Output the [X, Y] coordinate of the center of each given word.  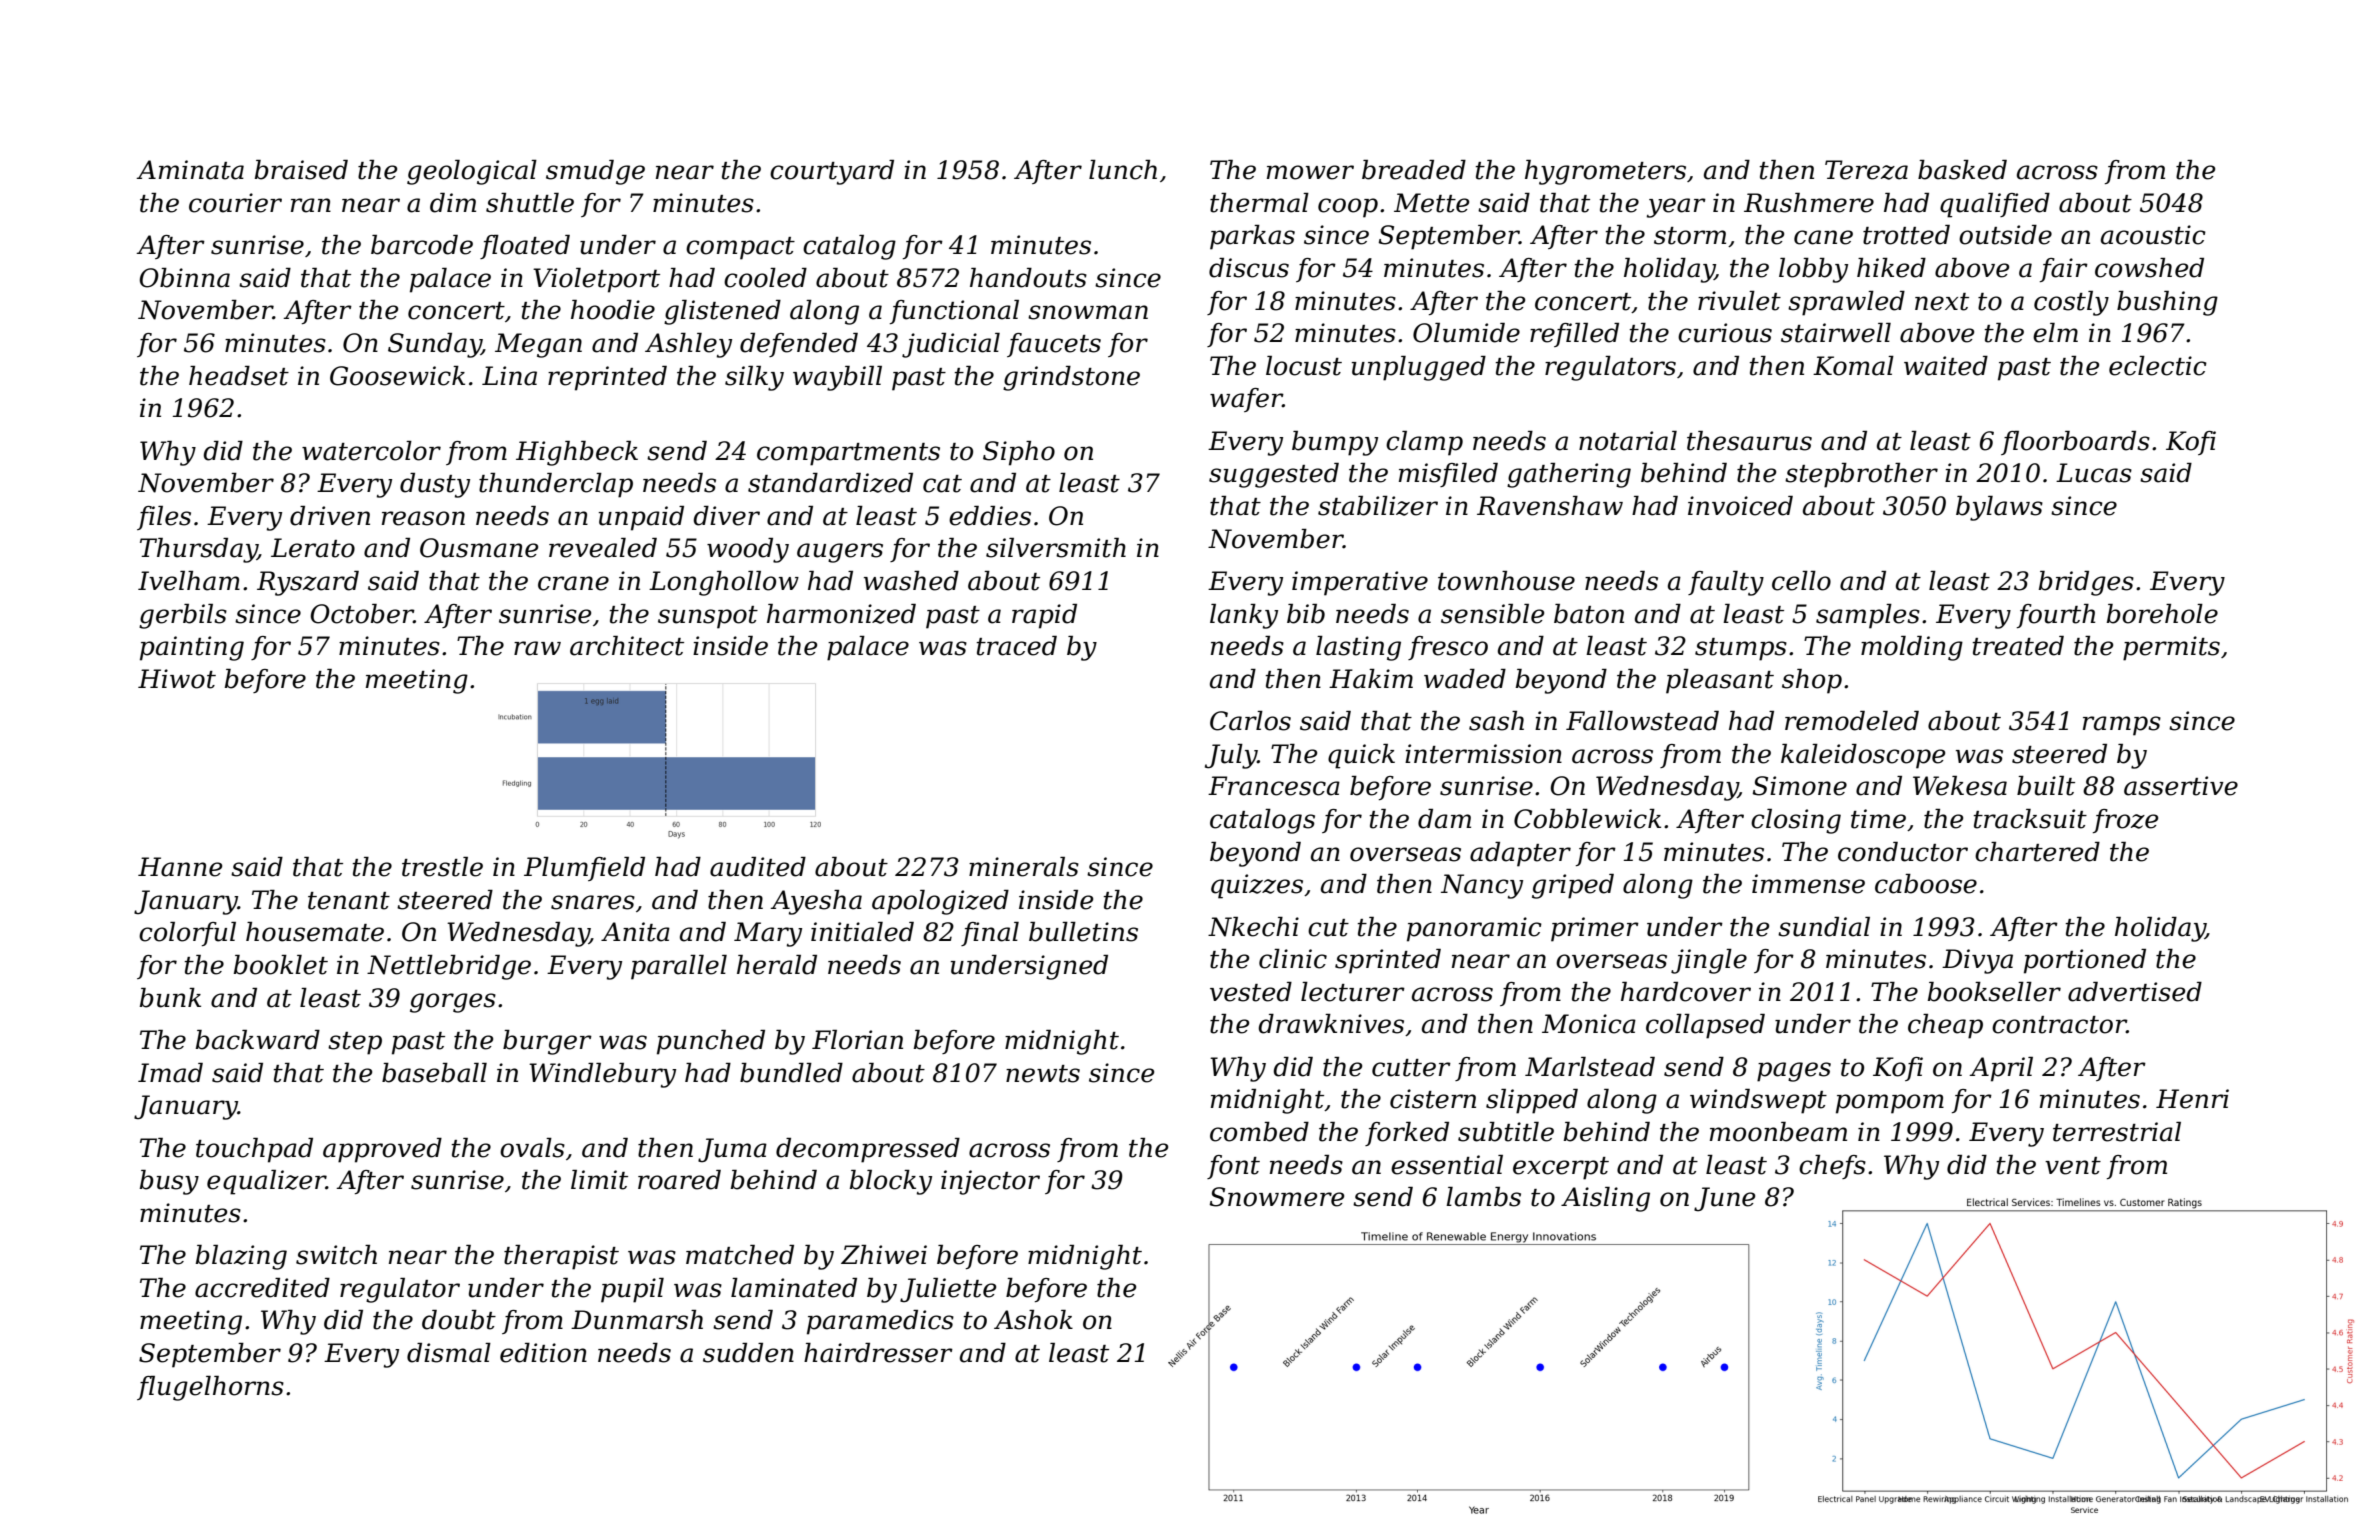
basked [1962, 170]
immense [1808, 884]
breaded [1414, 170]
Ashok [1033, 1320]
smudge [595, 172]
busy [169, 1182]
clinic [1293, 959]
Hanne [180, 867]
